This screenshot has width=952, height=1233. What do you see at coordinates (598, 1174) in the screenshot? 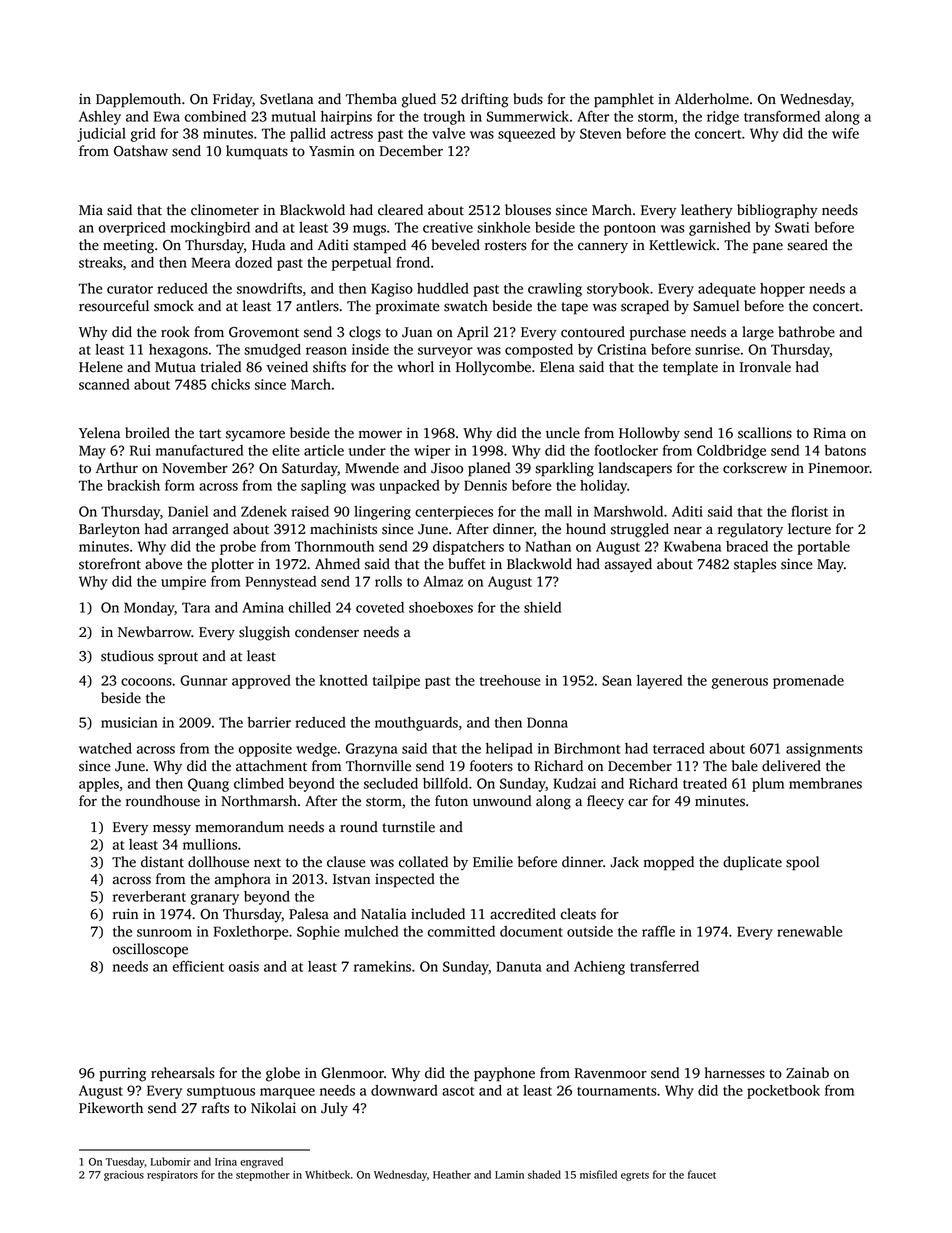
I see `misfiled` at bounding box center [598, 1174].
